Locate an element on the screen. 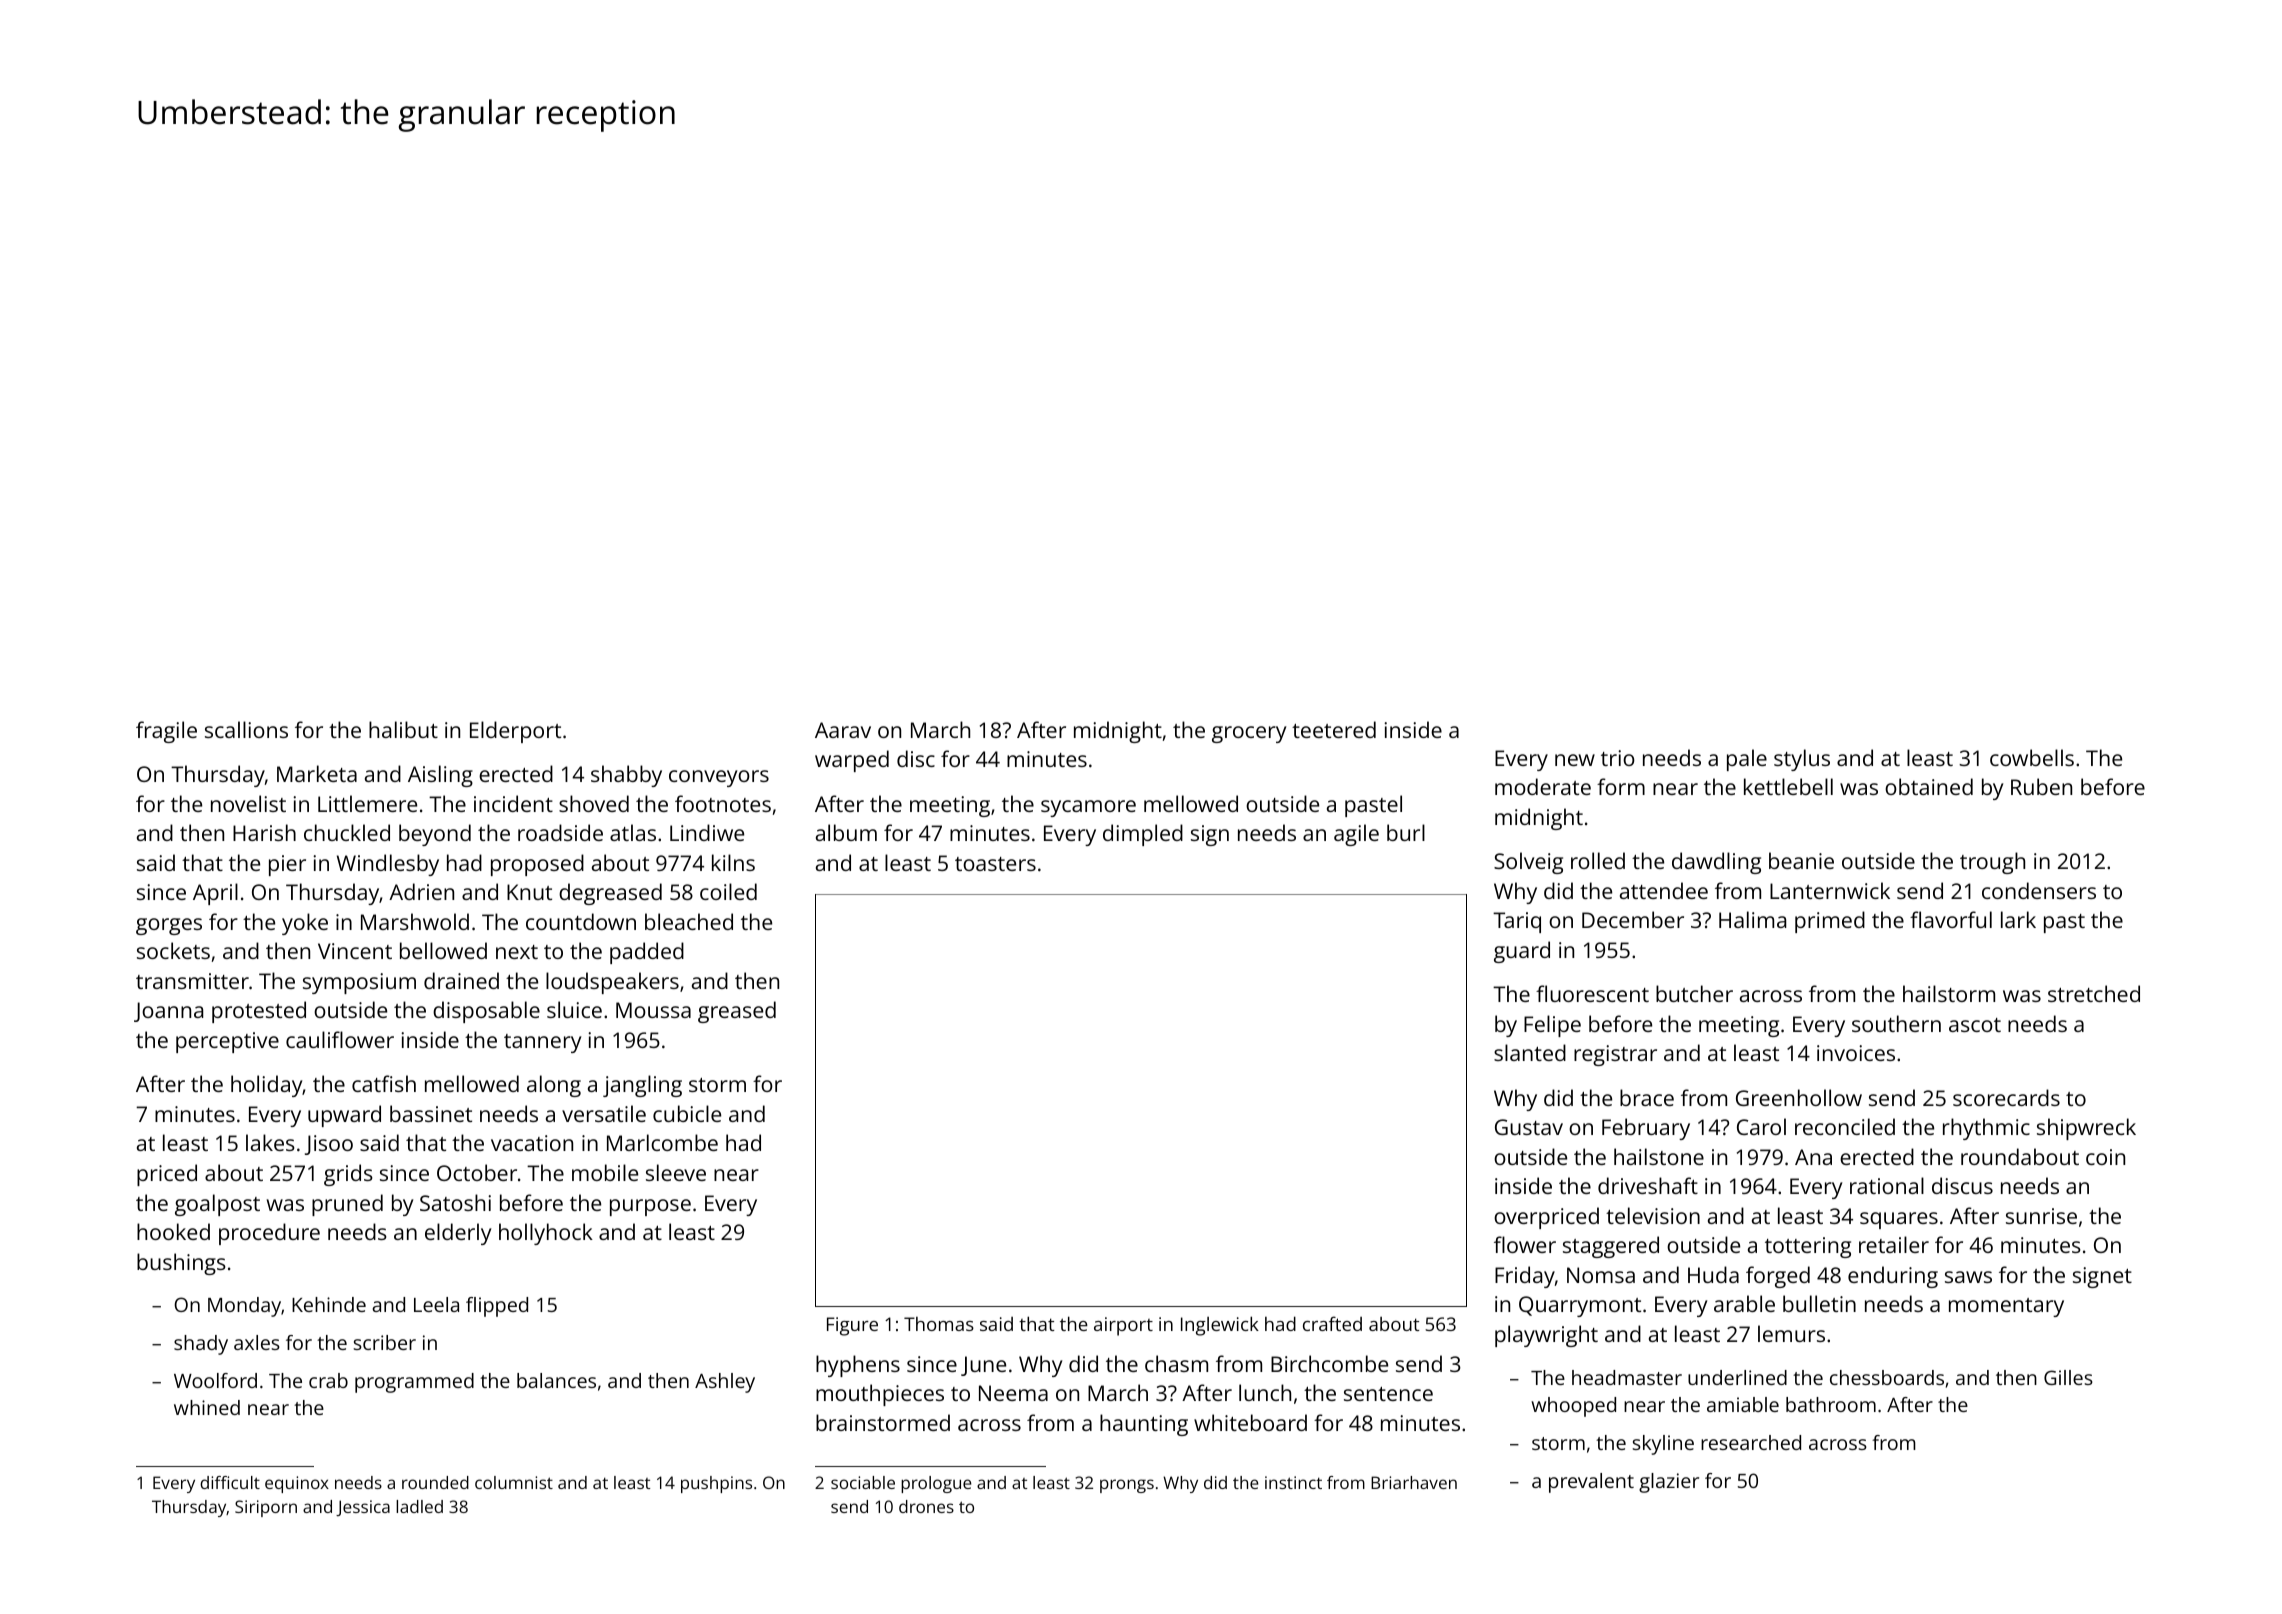  whiteboard is located at coordinates (1250, 1422).
